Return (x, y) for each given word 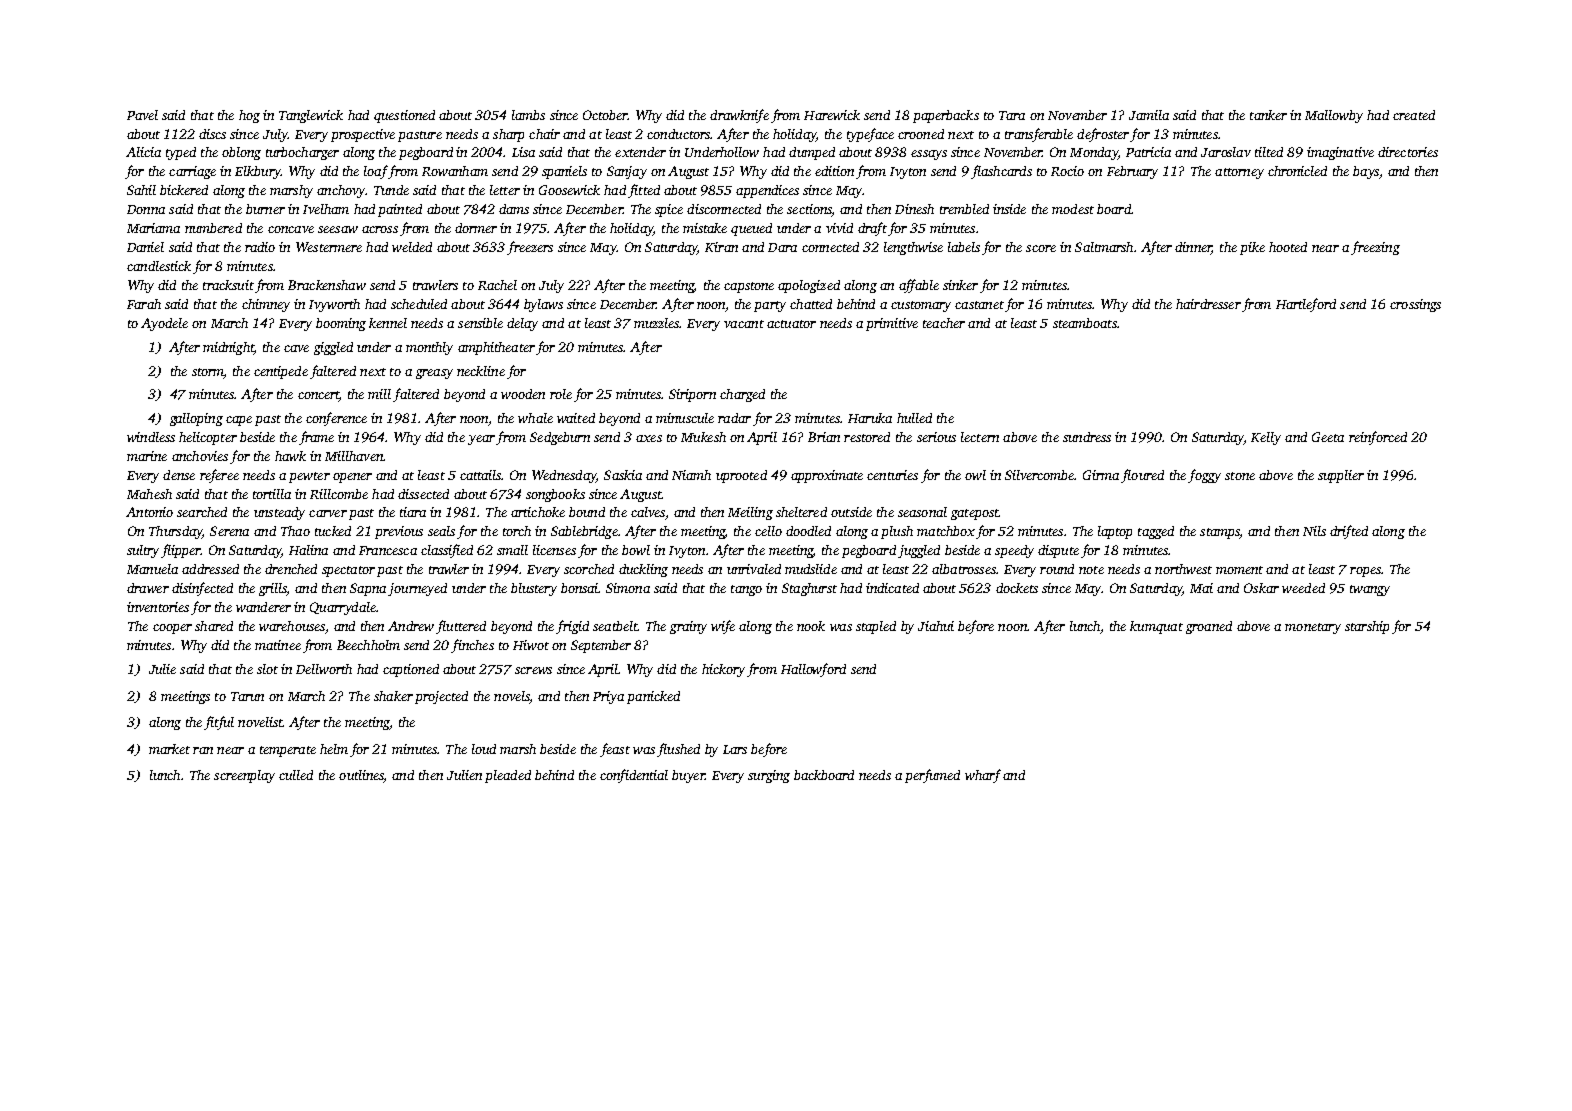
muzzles (657, 323)
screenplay (244, 776)
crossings (1415, 305)
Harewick (832, 115)
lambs (528, 115)
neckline (481, 371)
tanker (1268, 115)
